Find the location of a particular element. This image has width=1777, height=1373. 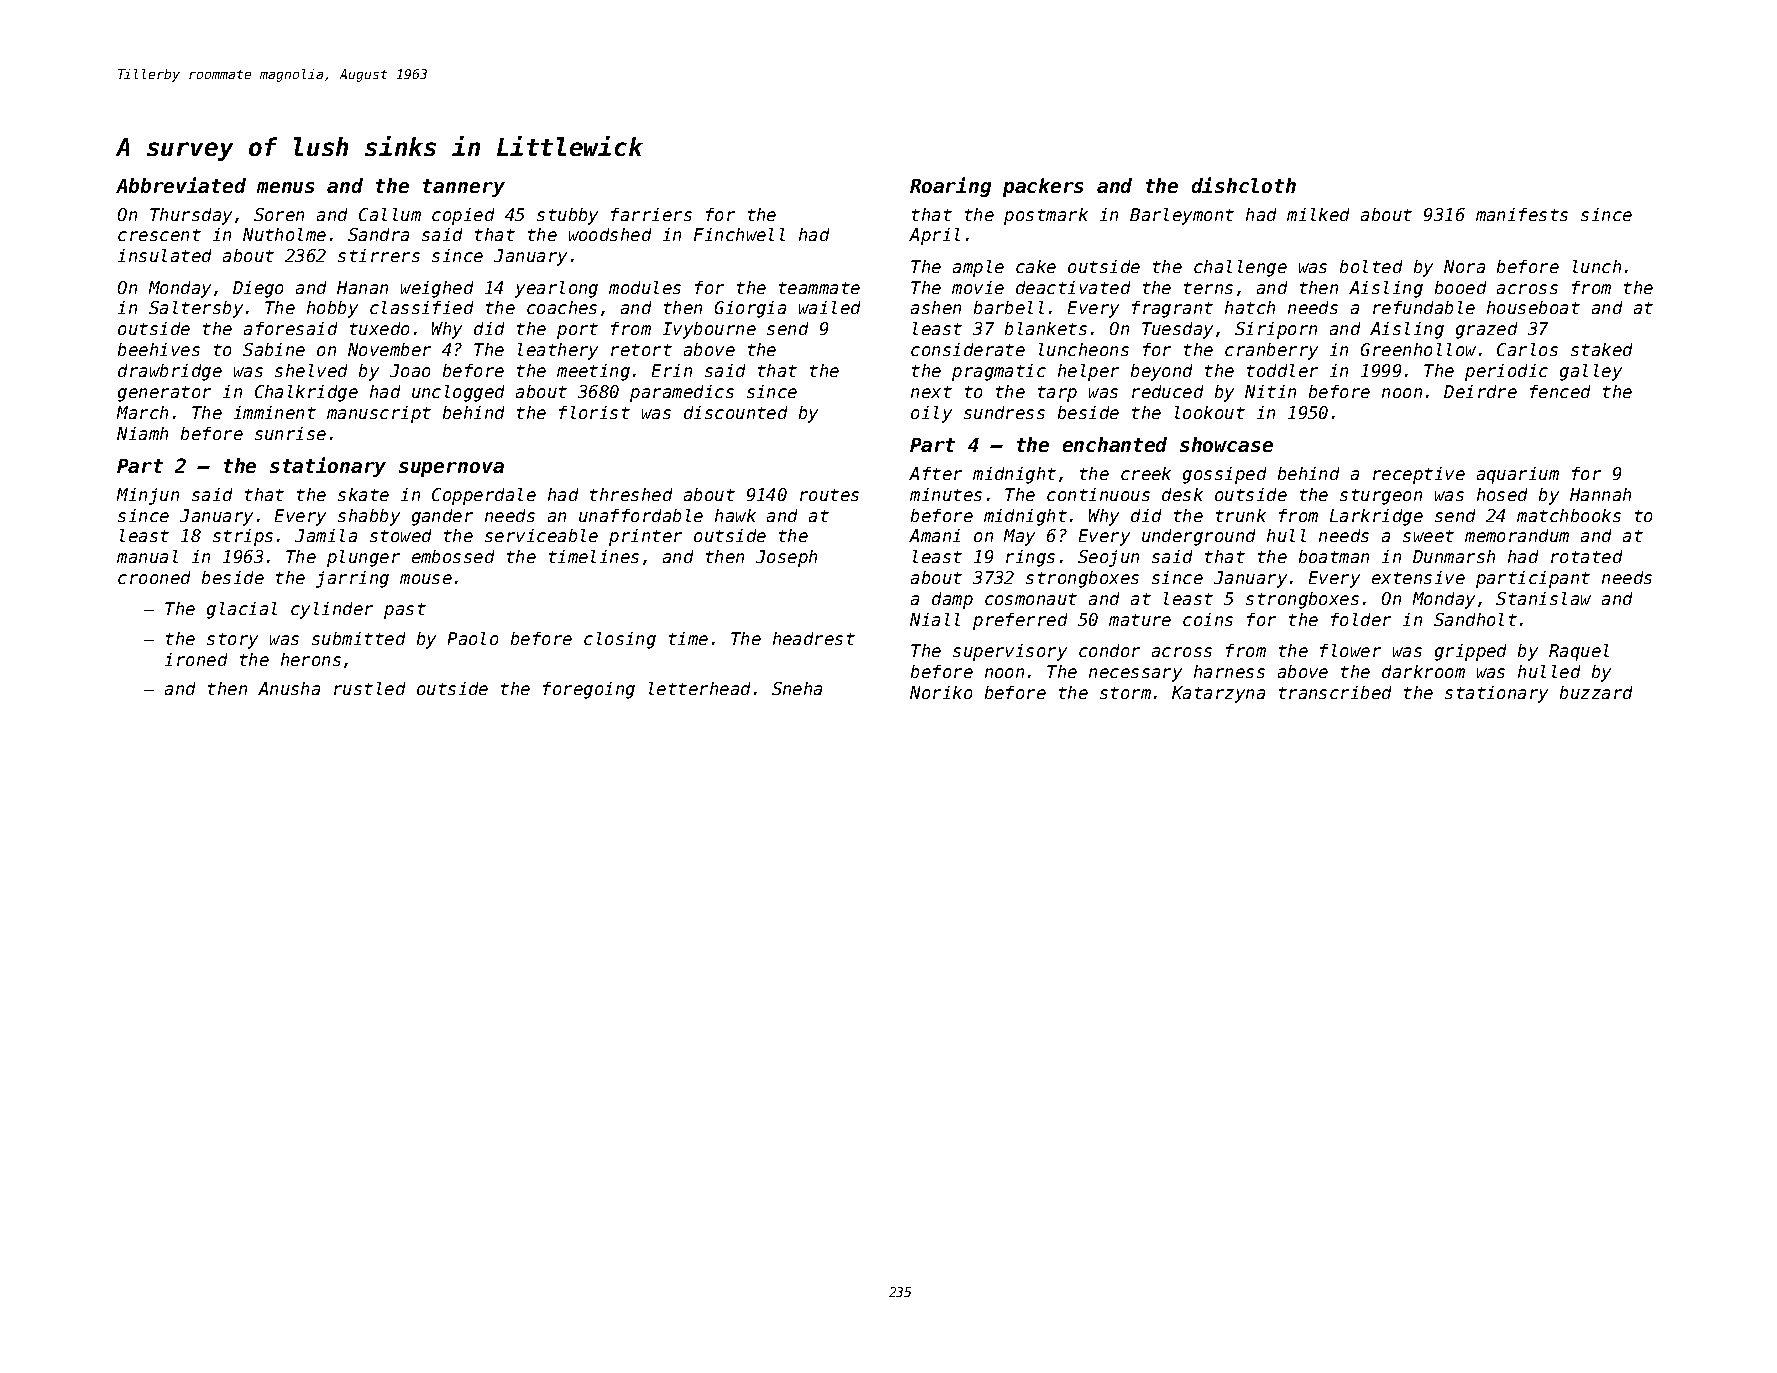

buzzard is located at coordinates (1596, 692).
